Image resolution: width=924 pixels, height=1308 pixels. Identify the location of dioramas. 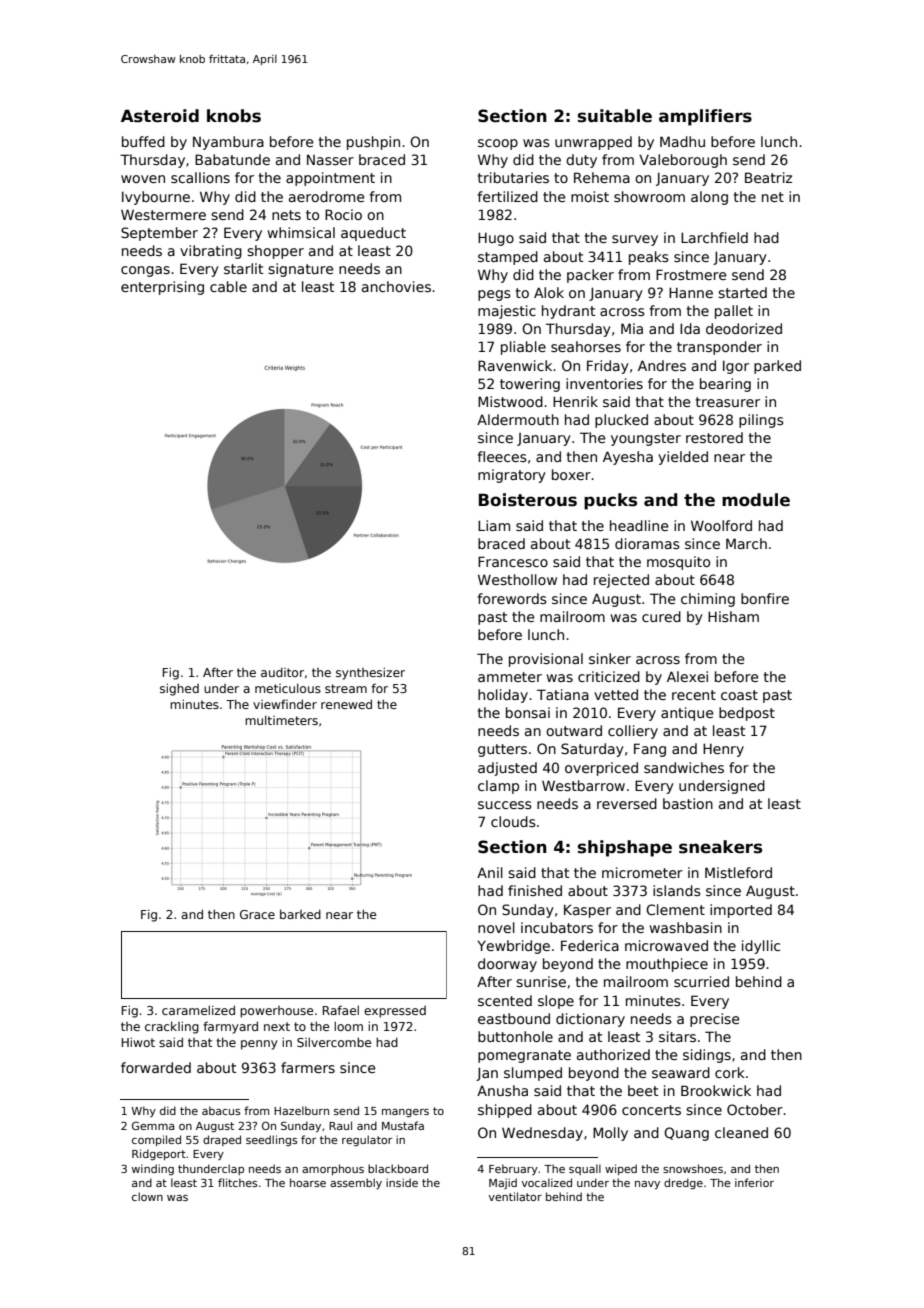
(647, 543).
